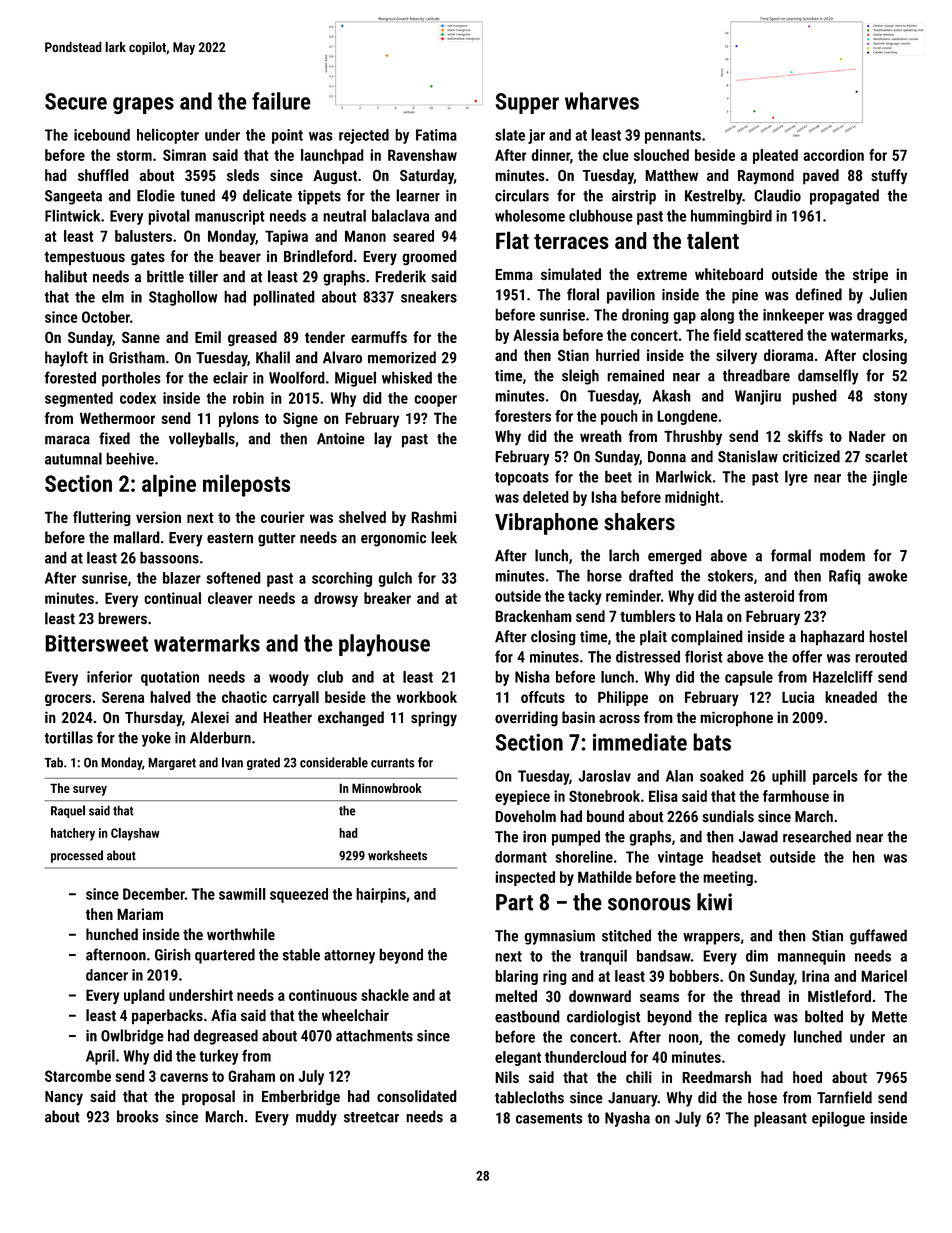 The height and width of the page is (1233, 952). I want to click on Alvaro, so click(342, 357).
